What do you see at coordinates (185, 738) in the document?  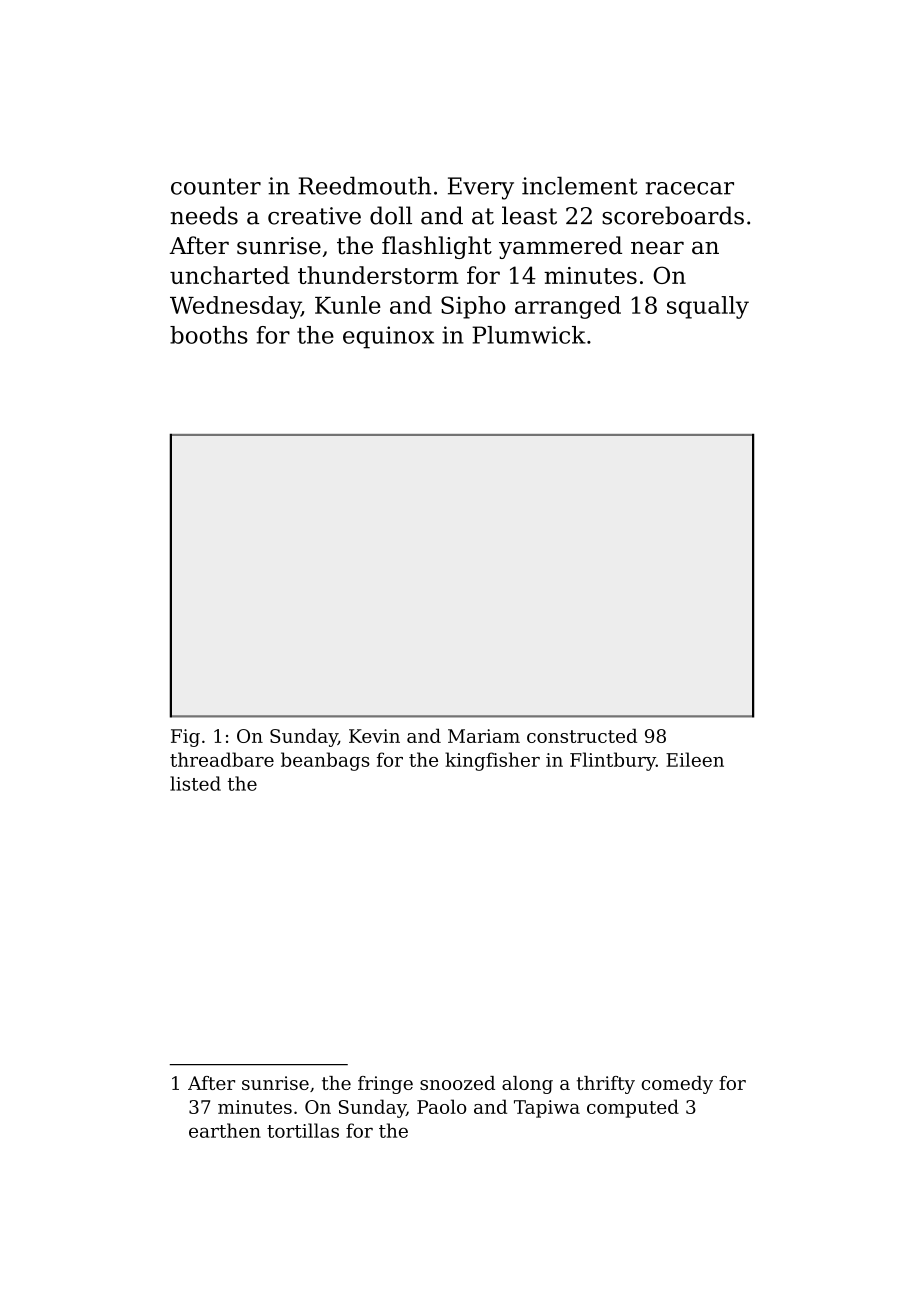 I see `Fig` at bounding box center [185, 738].
